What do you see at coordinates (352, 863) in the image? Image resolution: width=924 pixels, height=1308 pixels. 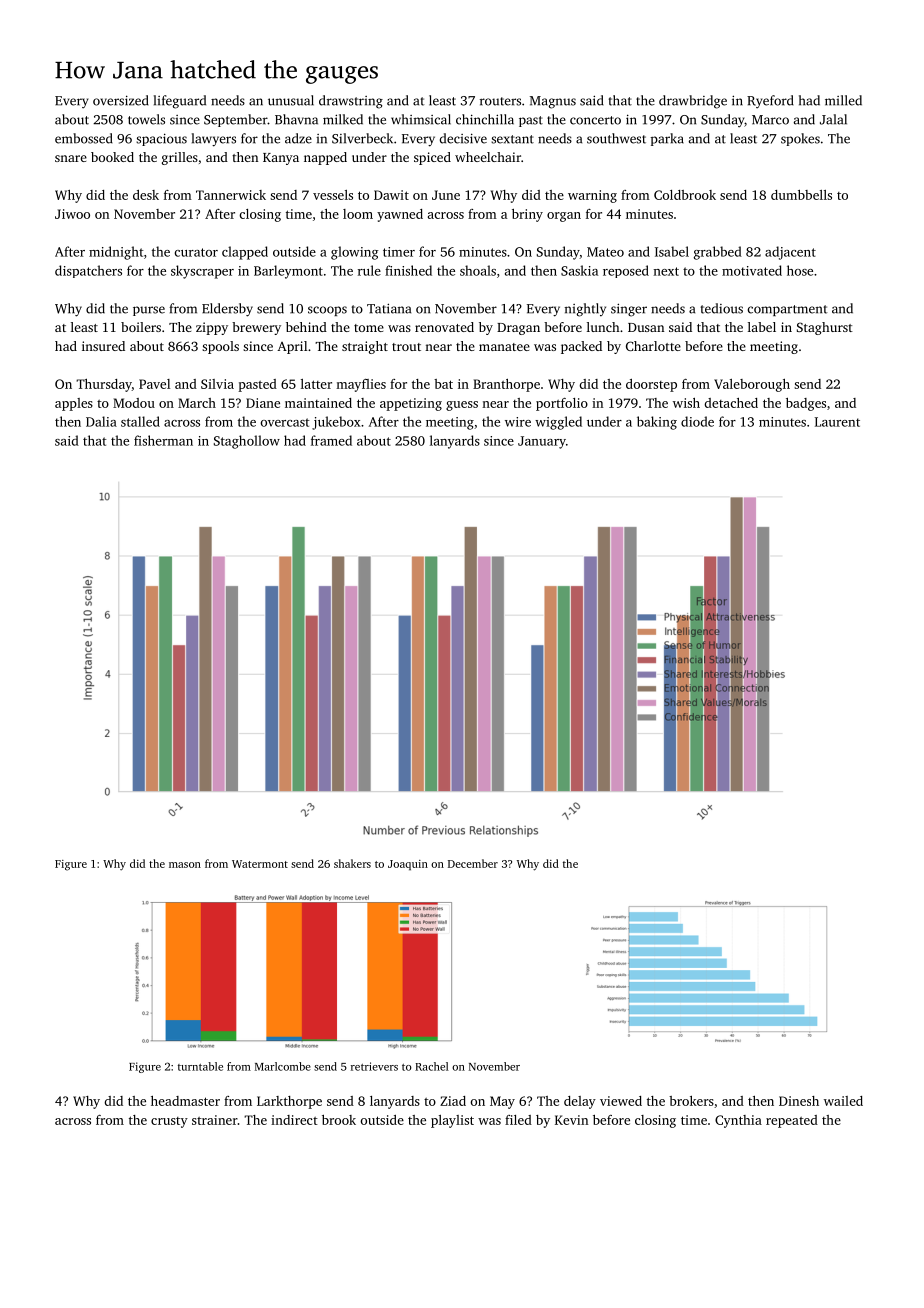 I see `shakers` at bounding box center [352, 863].
